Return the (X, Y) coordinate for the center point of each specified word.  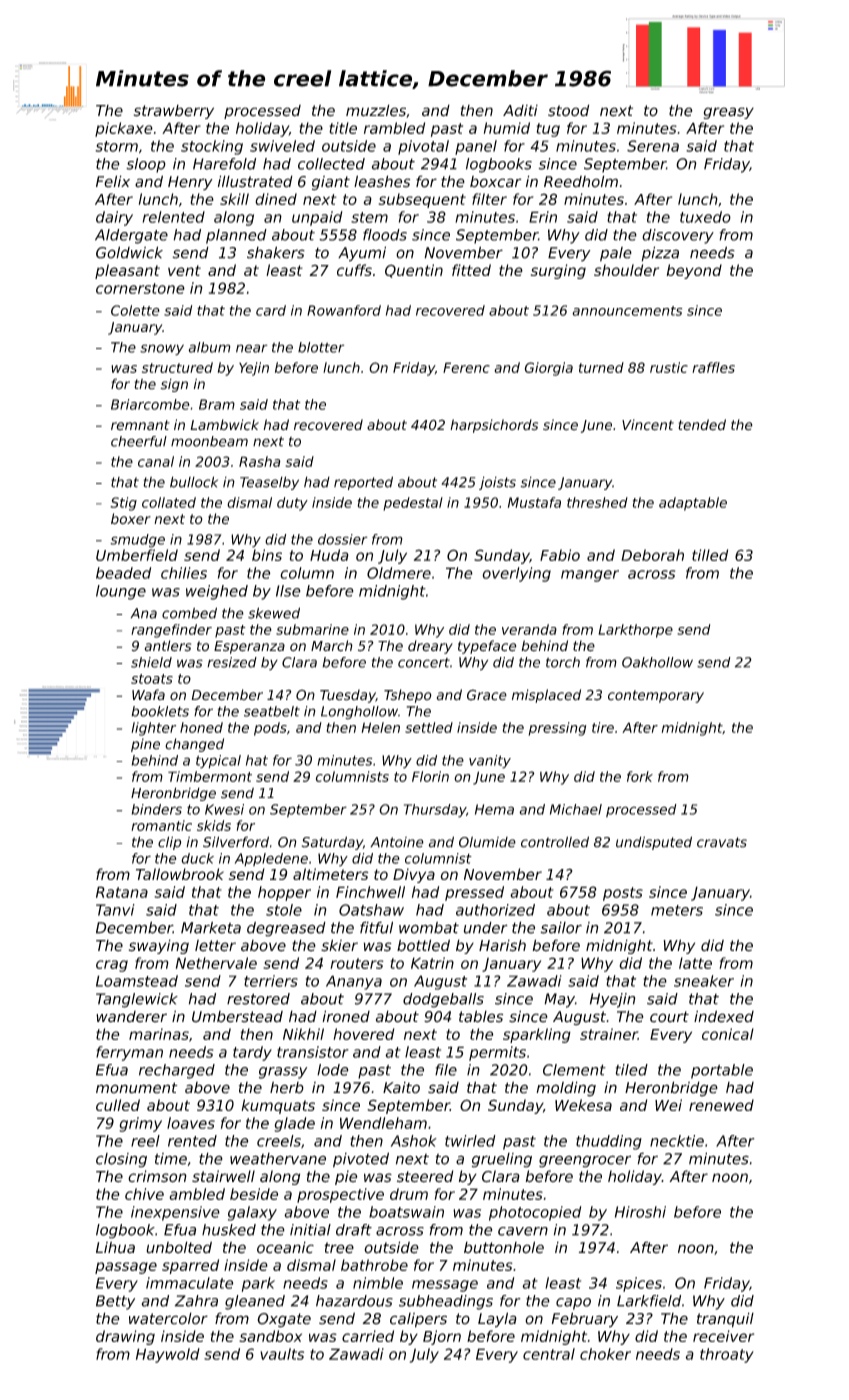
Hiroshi (640, 1212)
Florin (430, 776)
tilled (710, 555)
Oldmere (399, 573)
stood (568, 110)
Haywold (168, 1355)
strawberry (174, 112)
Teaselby (269, 483)
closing (121, 1160)
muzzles (376, 110)
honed (201, 727)
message (445, 1286)
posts (623, 894)
